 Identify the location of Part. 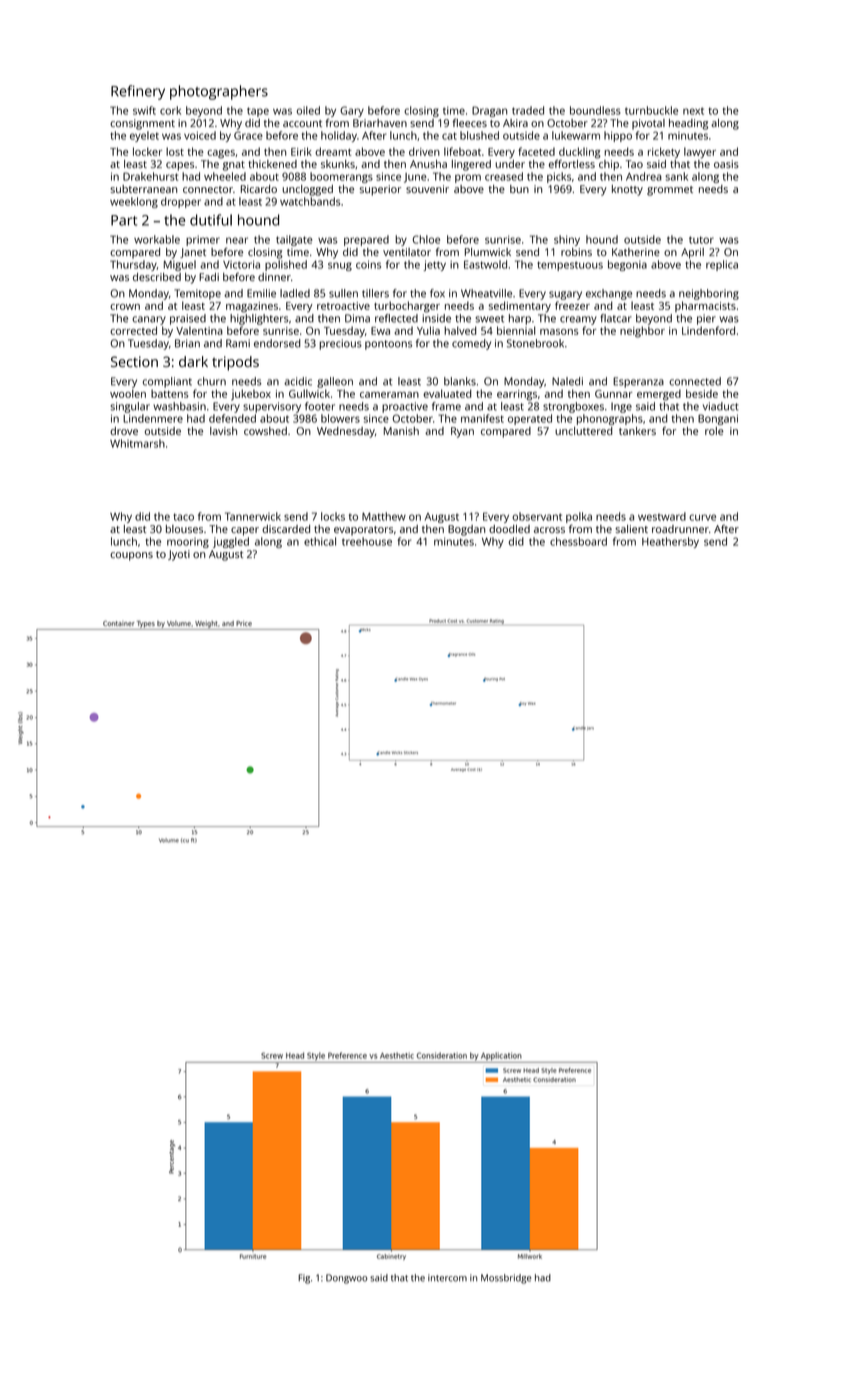
(124, 220).
